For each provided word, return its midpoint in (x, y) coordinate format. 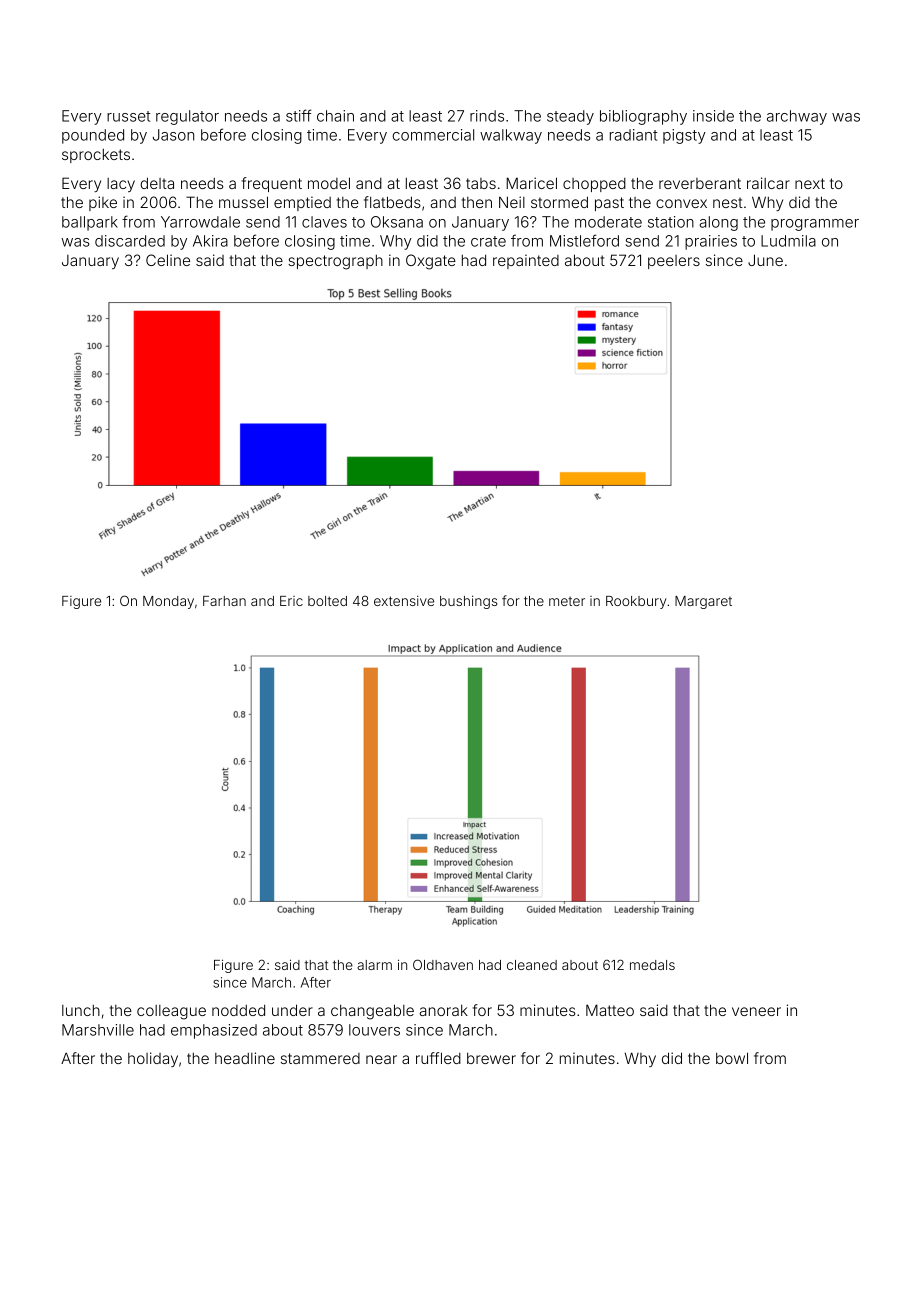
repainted (526, 261)
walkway (511, 136)
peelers (674, 262)
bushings (469, 602)
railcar (768, 183)
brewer (491, 1058)
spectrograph (335, 262)
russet (129, 116)
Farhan (224, 601)
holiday (153, 1059)
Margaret (703, 602)
